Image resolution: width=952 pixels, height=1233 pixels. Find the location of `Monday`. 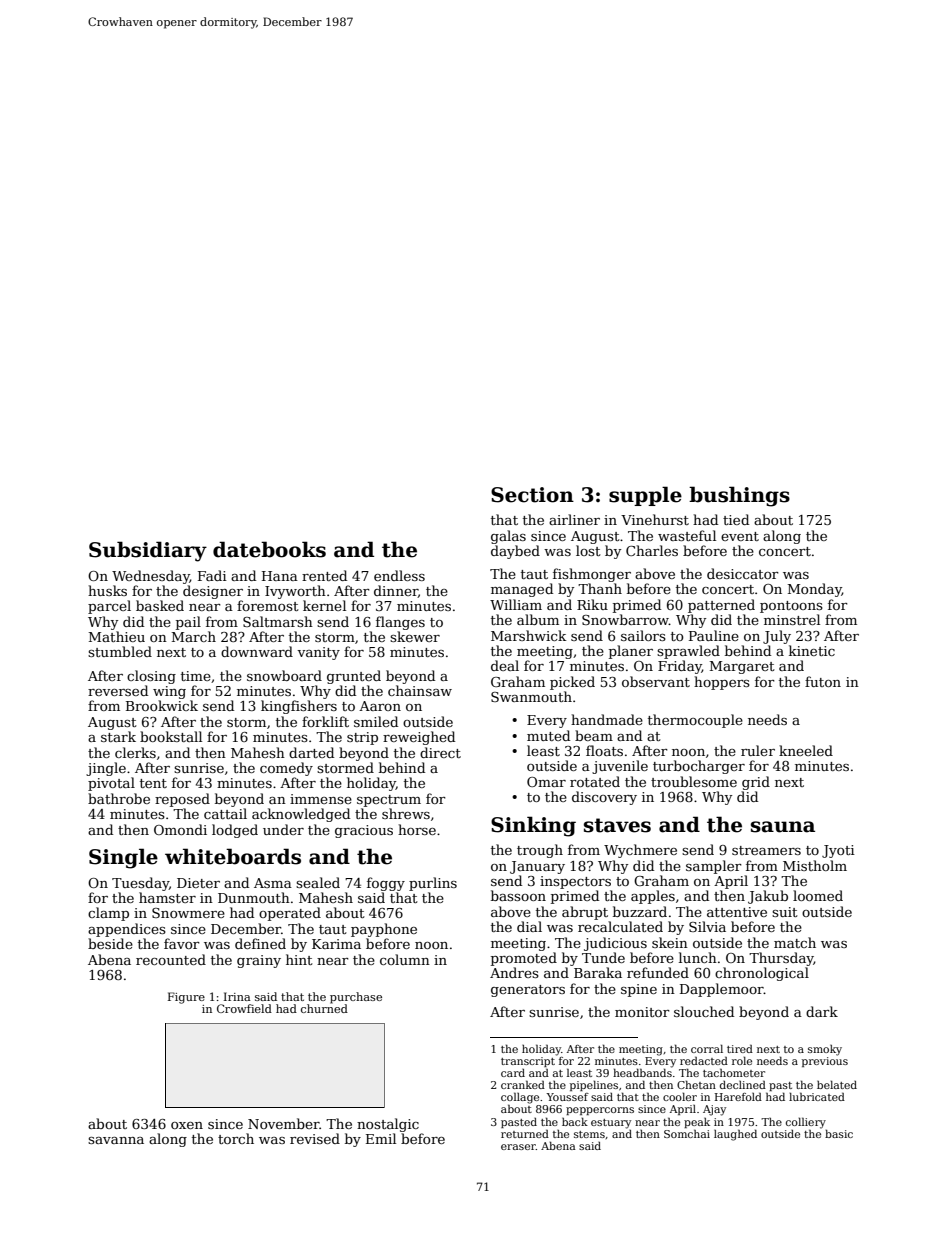

Monday is located at coordinates (815, 590).
